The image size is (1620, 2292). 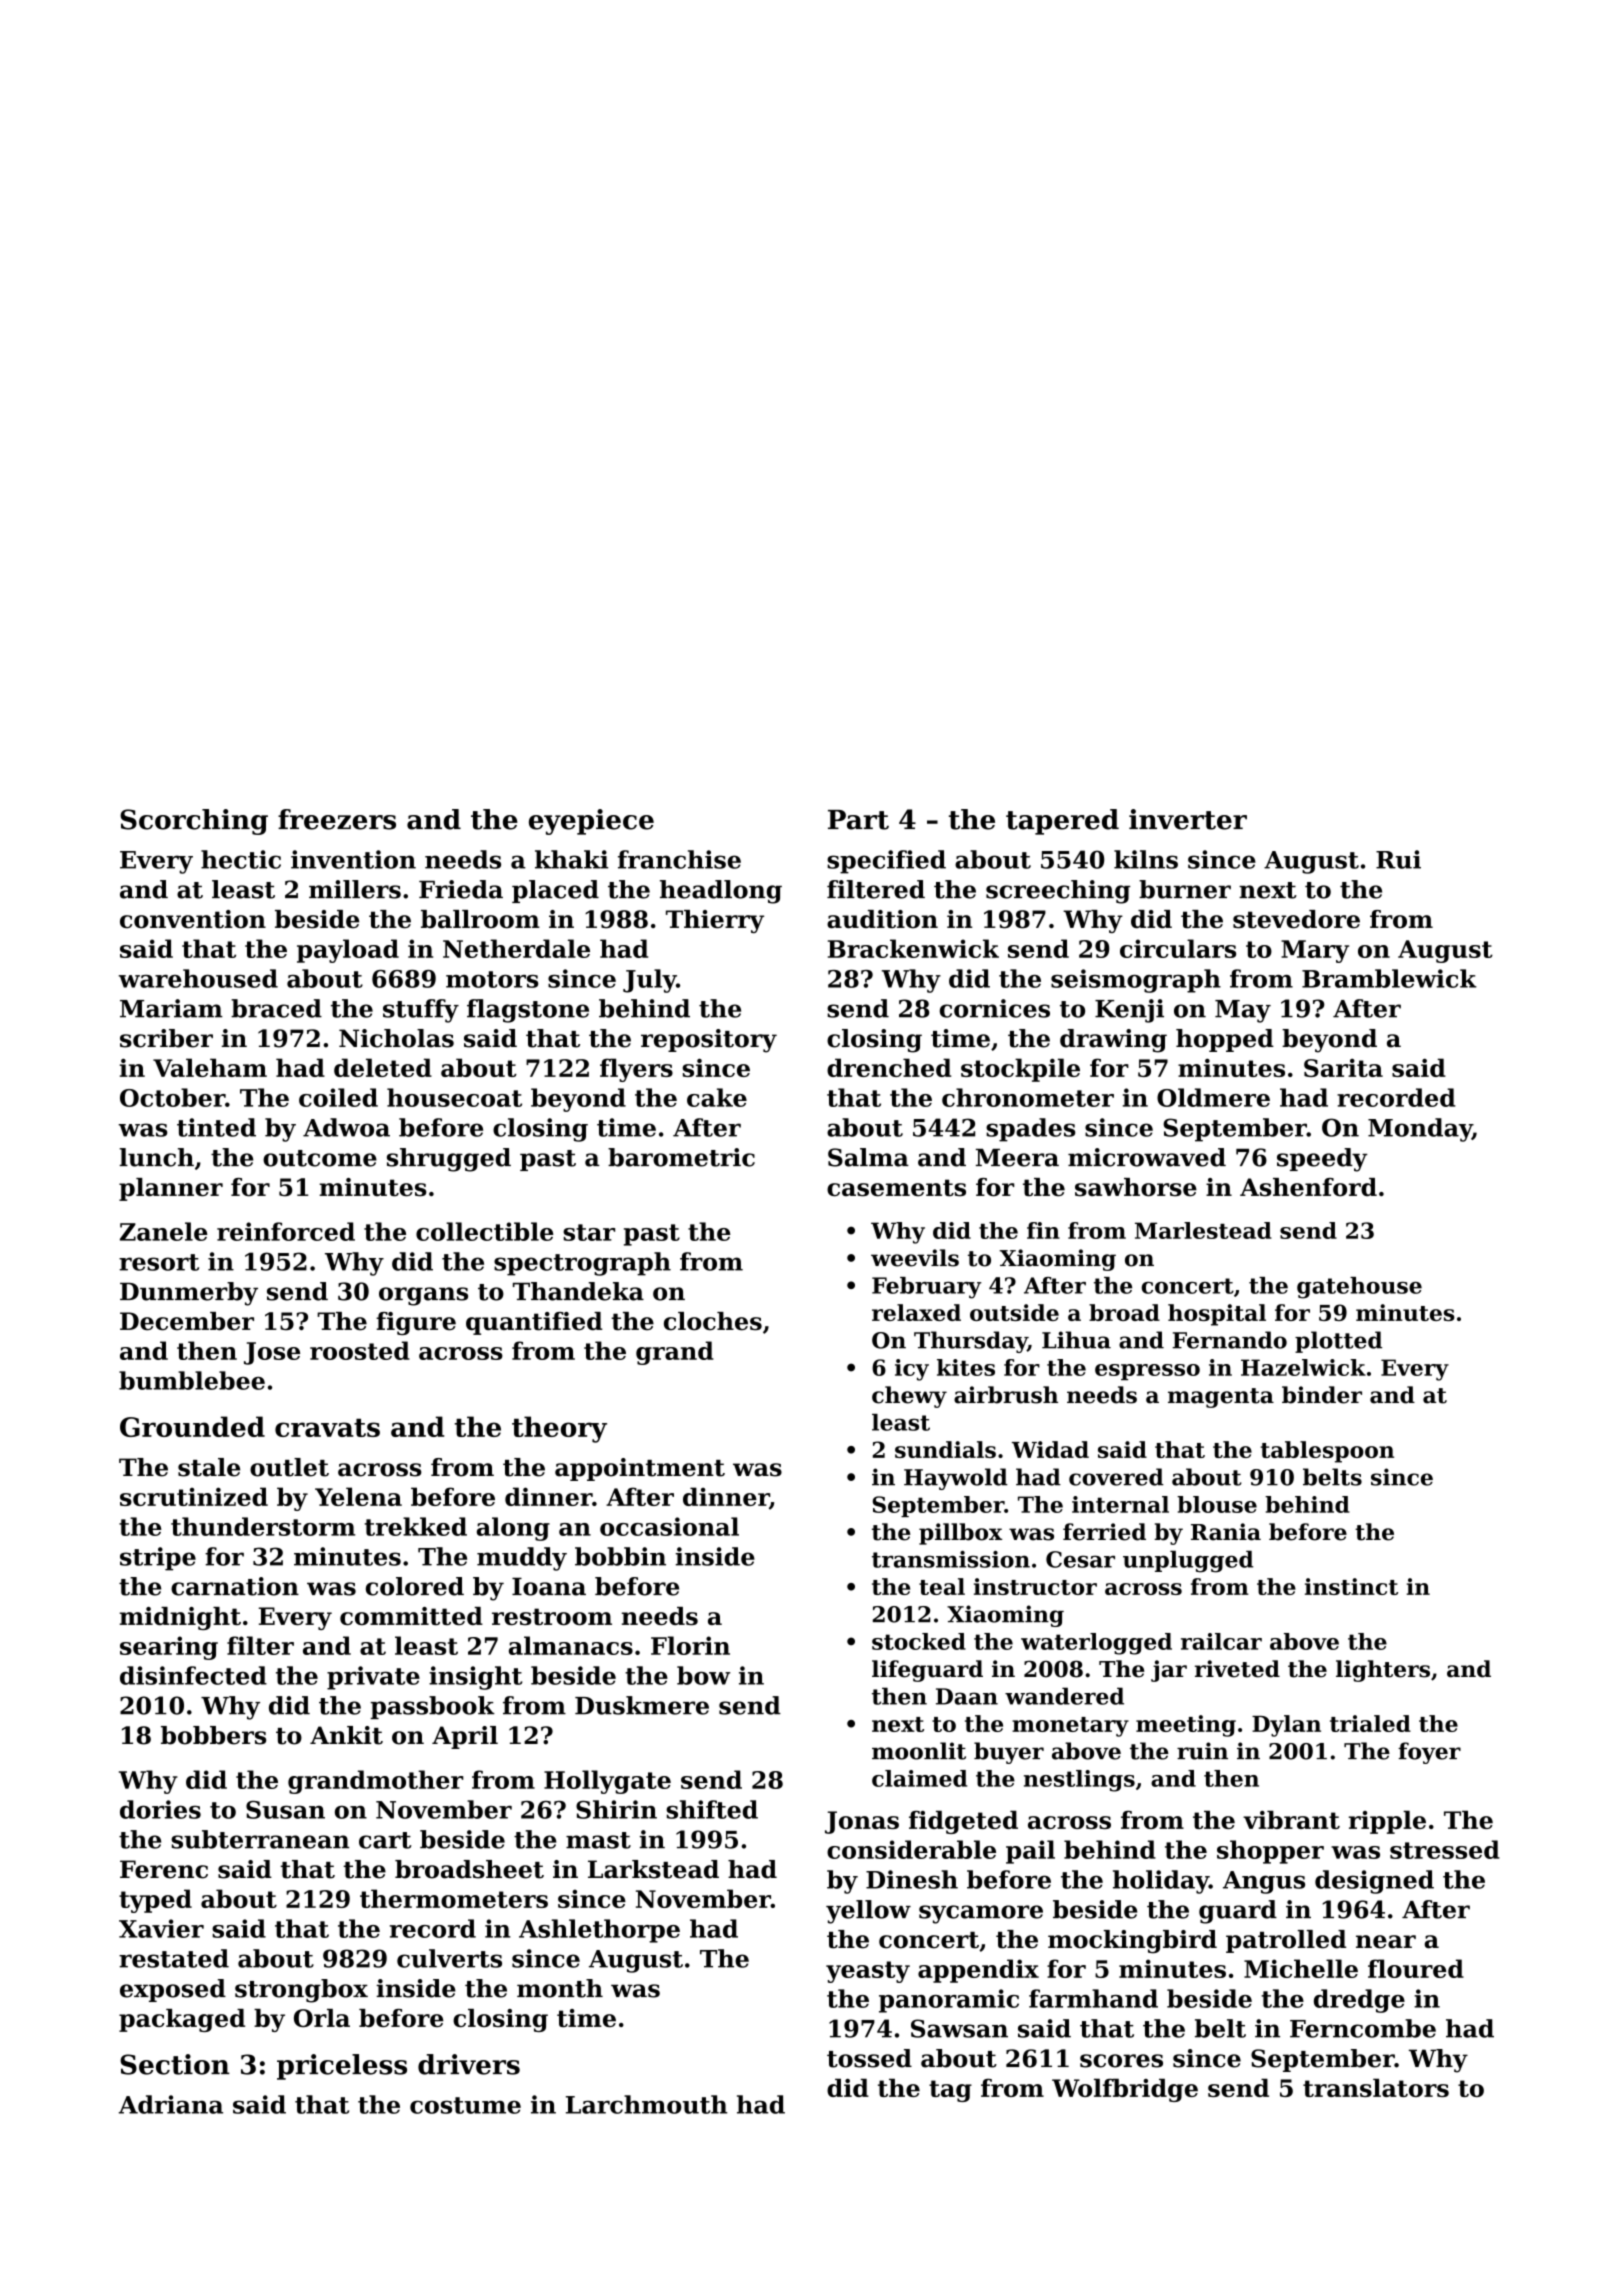 What do you see at coordinates (1146, 859) in the screenshot?
I see `kilns` at bounding box center [1146, 859].
